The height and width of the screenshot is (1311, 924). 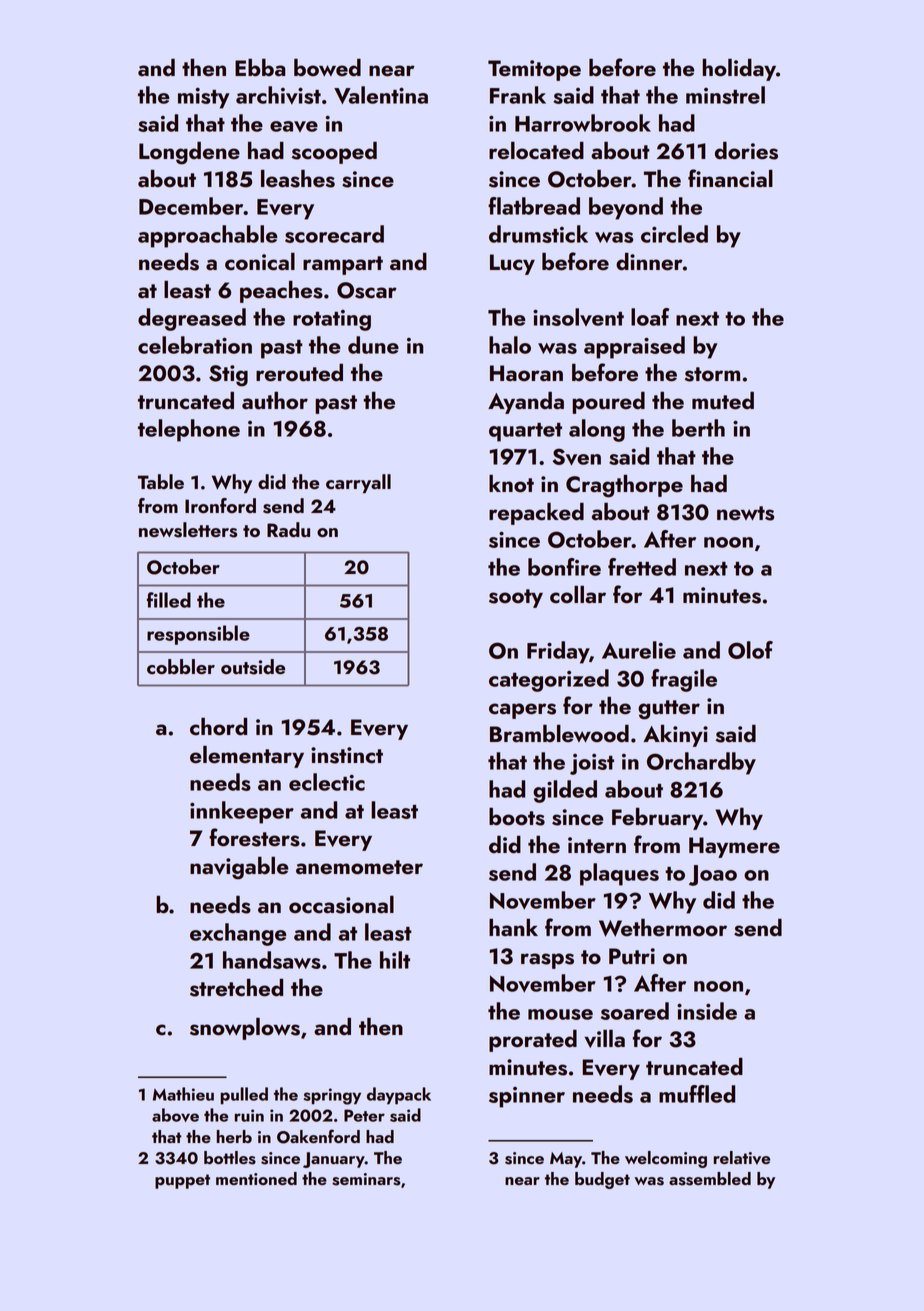 I want to click on peaches, so click(x=281, y=292).
